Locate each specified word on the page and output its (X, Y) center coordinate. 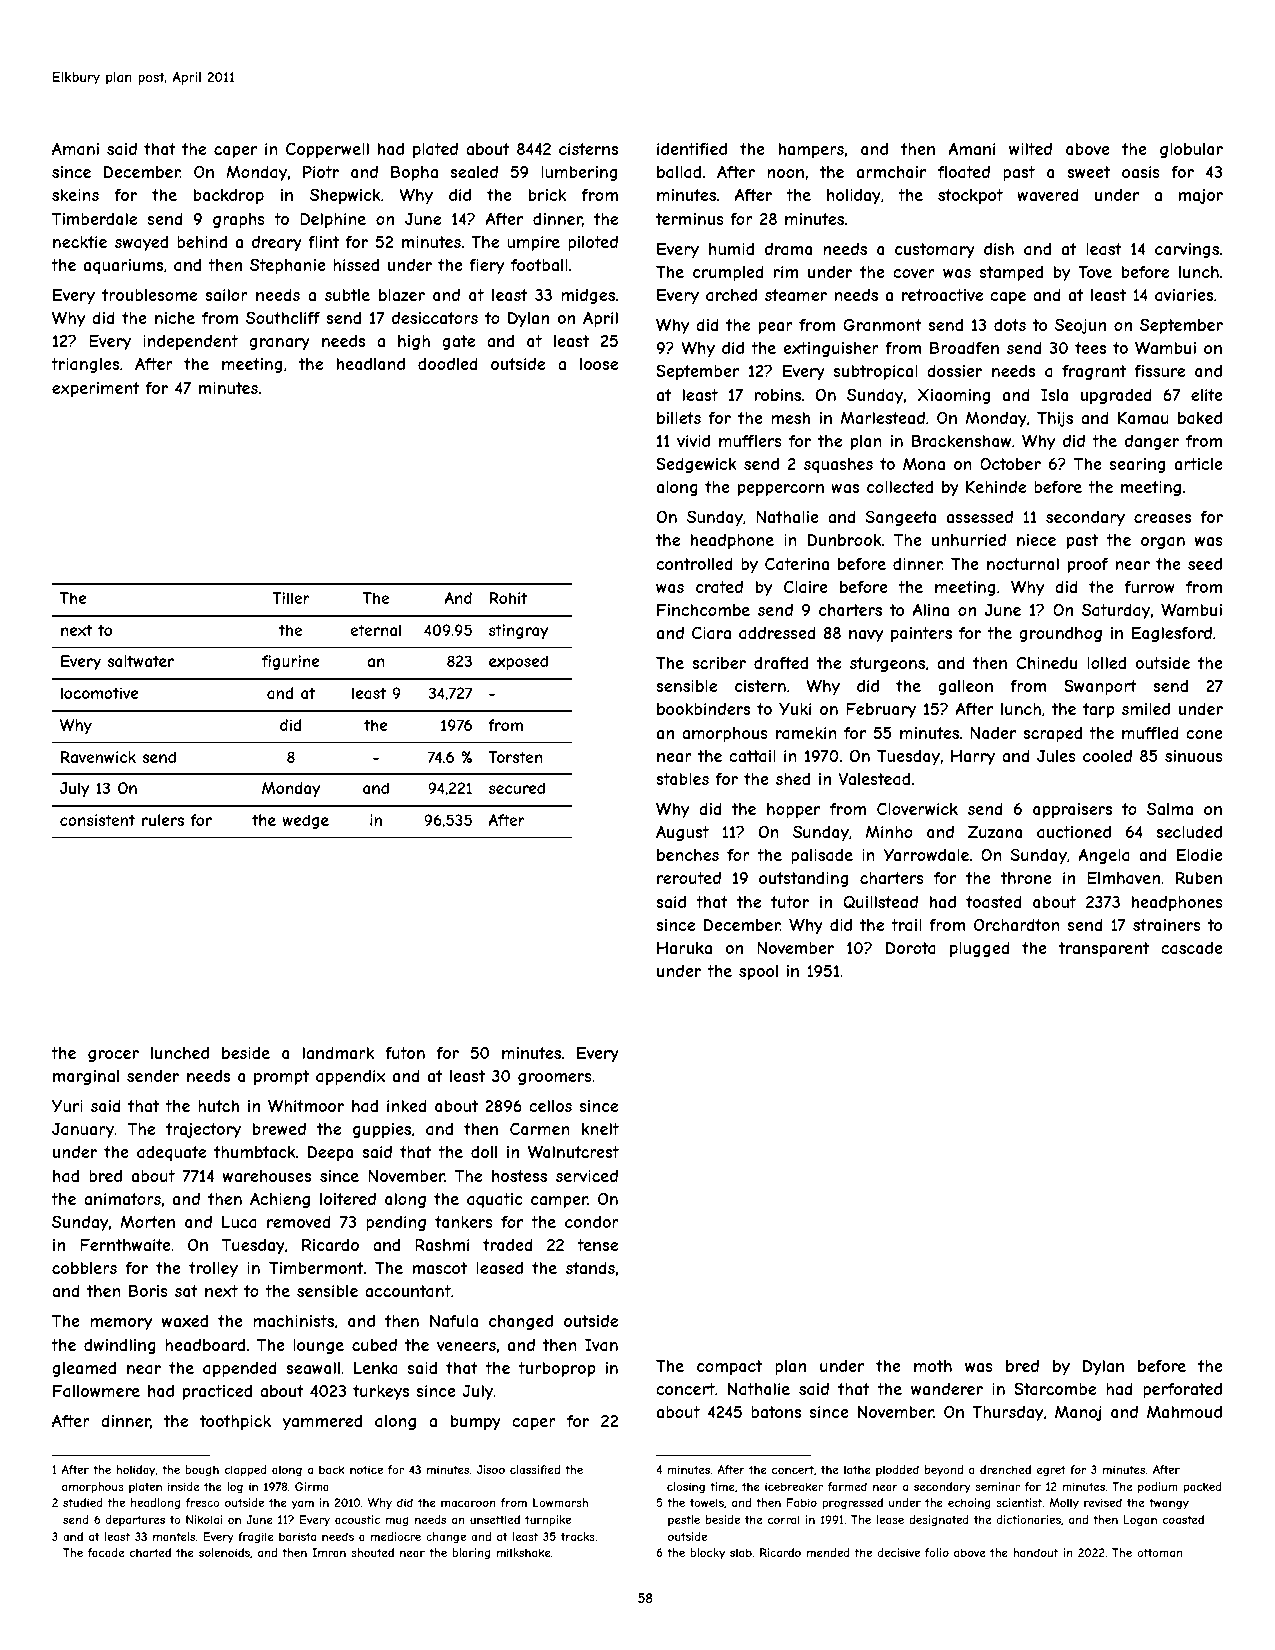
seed (1205, 564)
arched (731, 295)
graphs (239, 221)
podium (1158, 1487)
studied (83, 1502)
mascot (440, 1268)
